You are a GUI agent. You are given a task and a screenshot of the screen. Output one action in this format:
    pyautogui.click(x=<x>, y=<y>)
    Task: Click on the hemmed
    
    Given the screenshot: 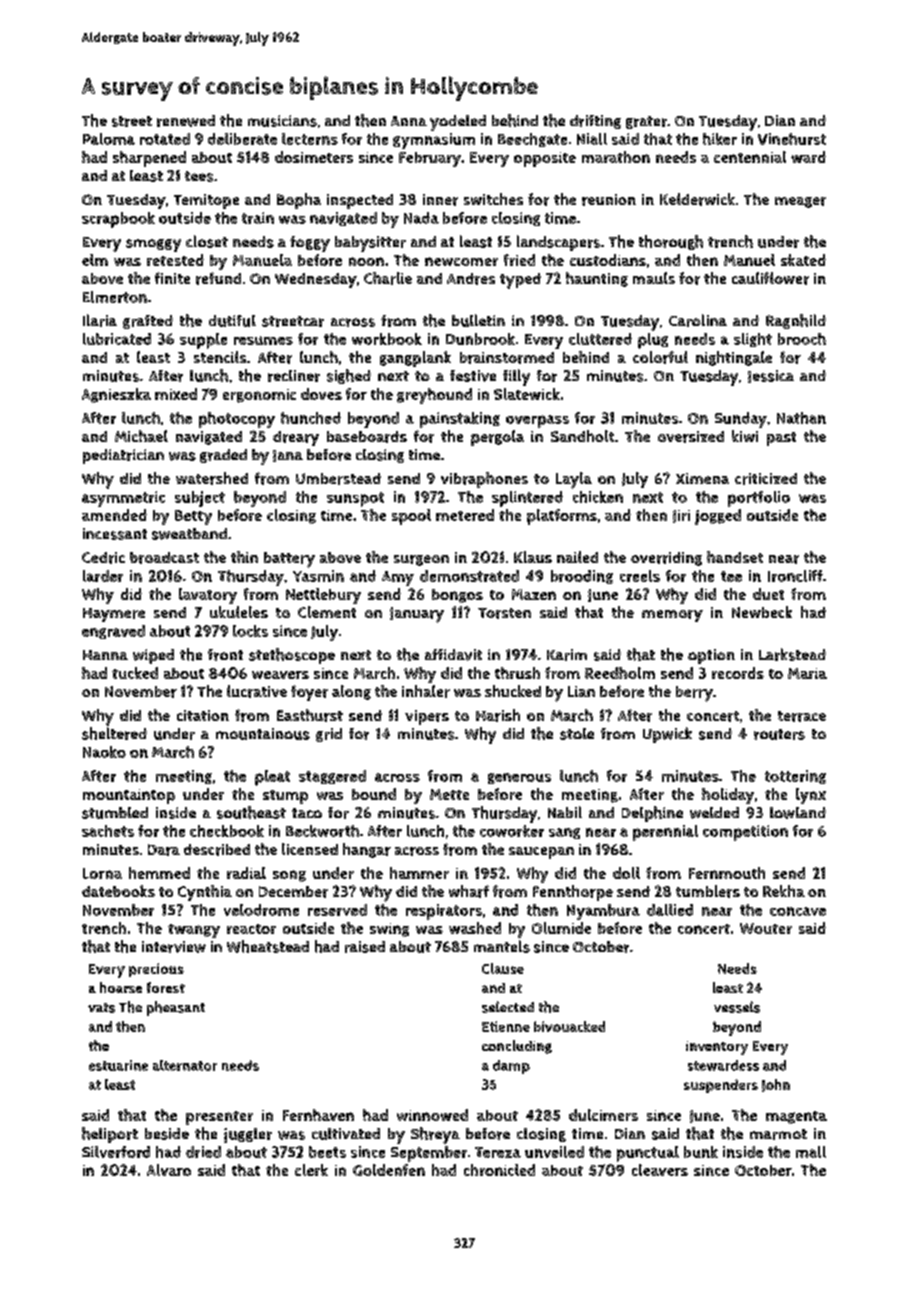 What is the action you would take?
    pyautogui.click(x=159, y=873)
